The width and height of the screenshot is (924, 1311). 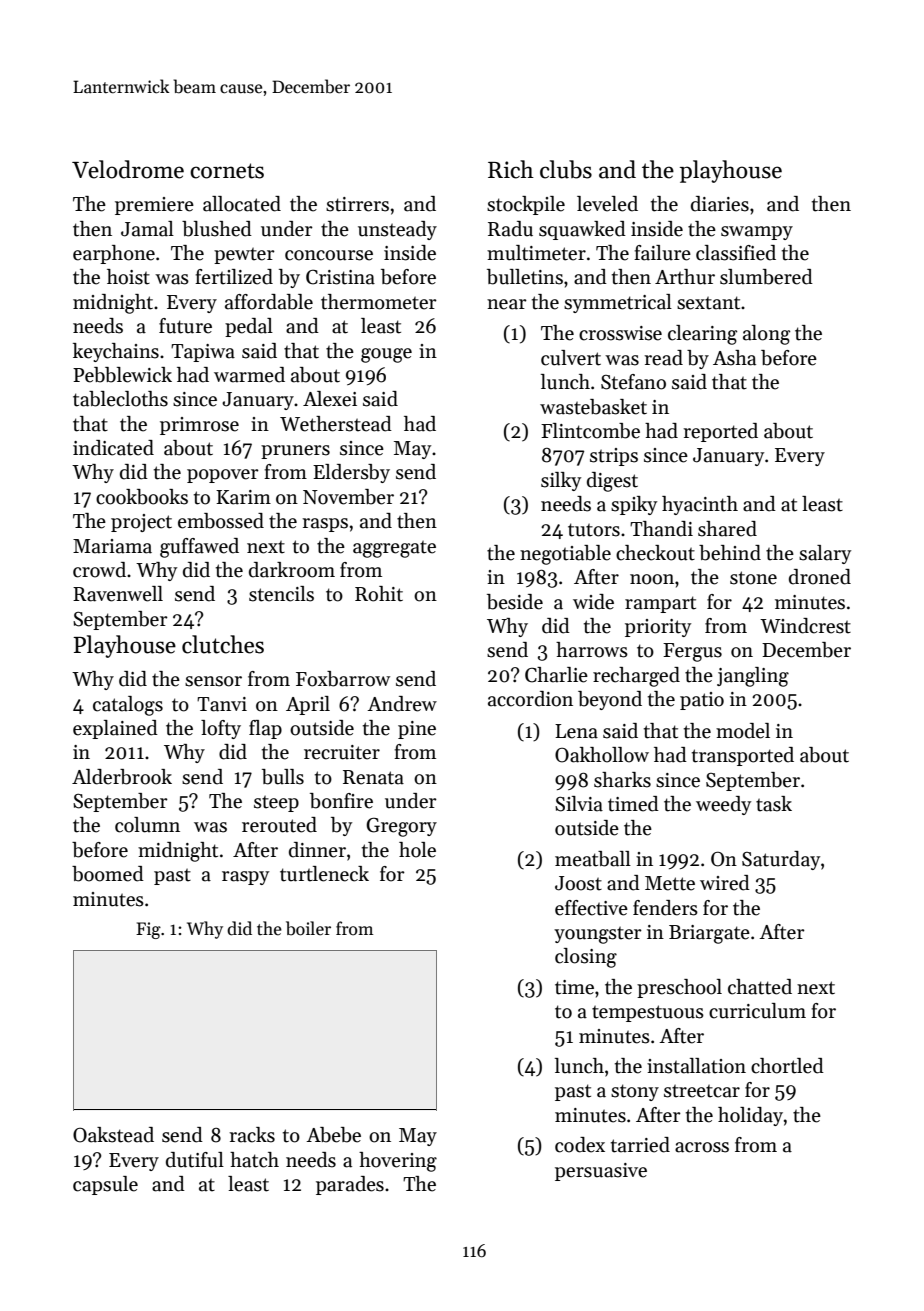 What do you see at coordinates (350, 1185) in the screenshot?
I see `parades` at bounding box center [350, 1185].
